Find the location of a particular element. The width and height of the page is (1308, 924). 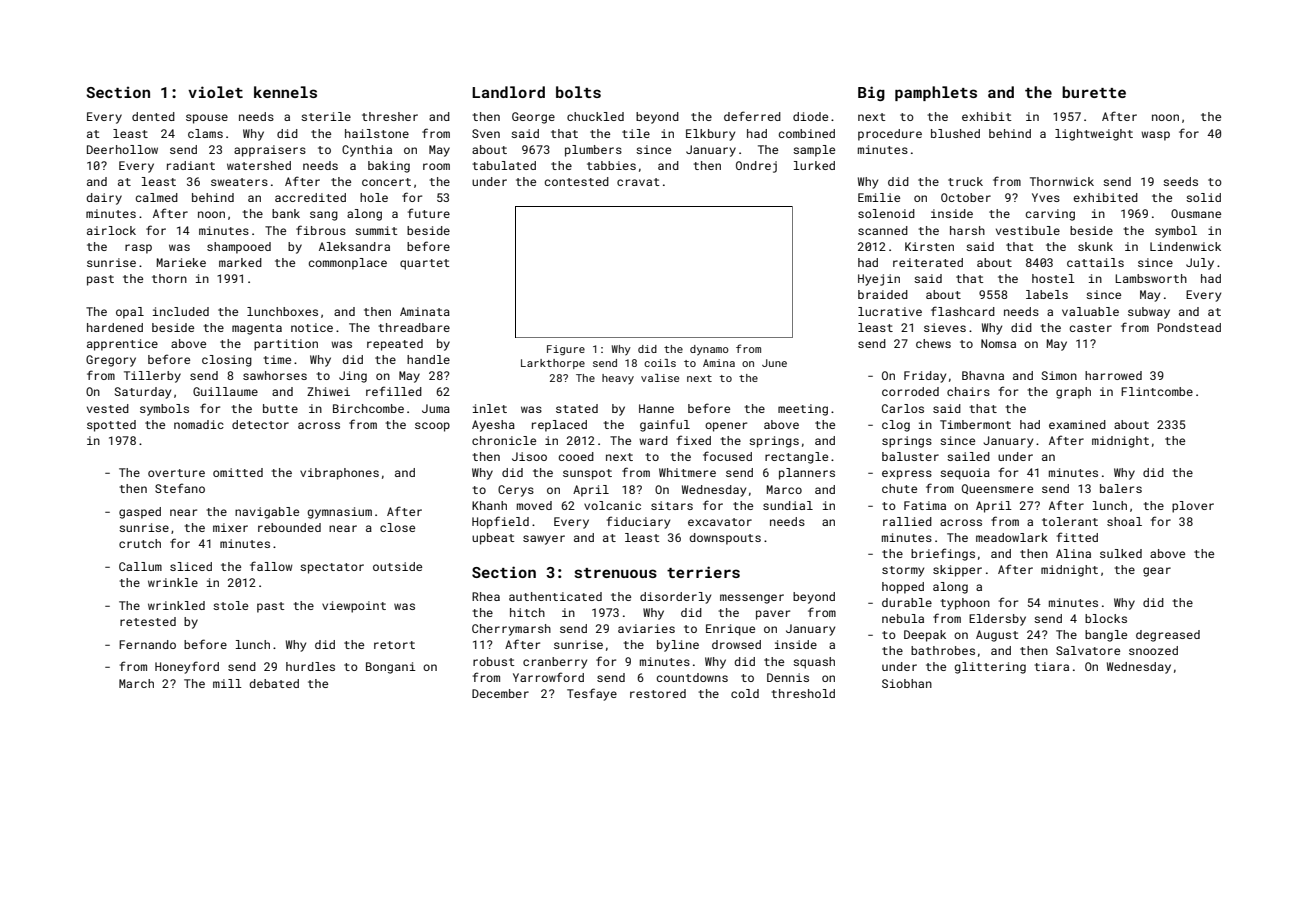

deferred is located at coordinates (752, 116).
